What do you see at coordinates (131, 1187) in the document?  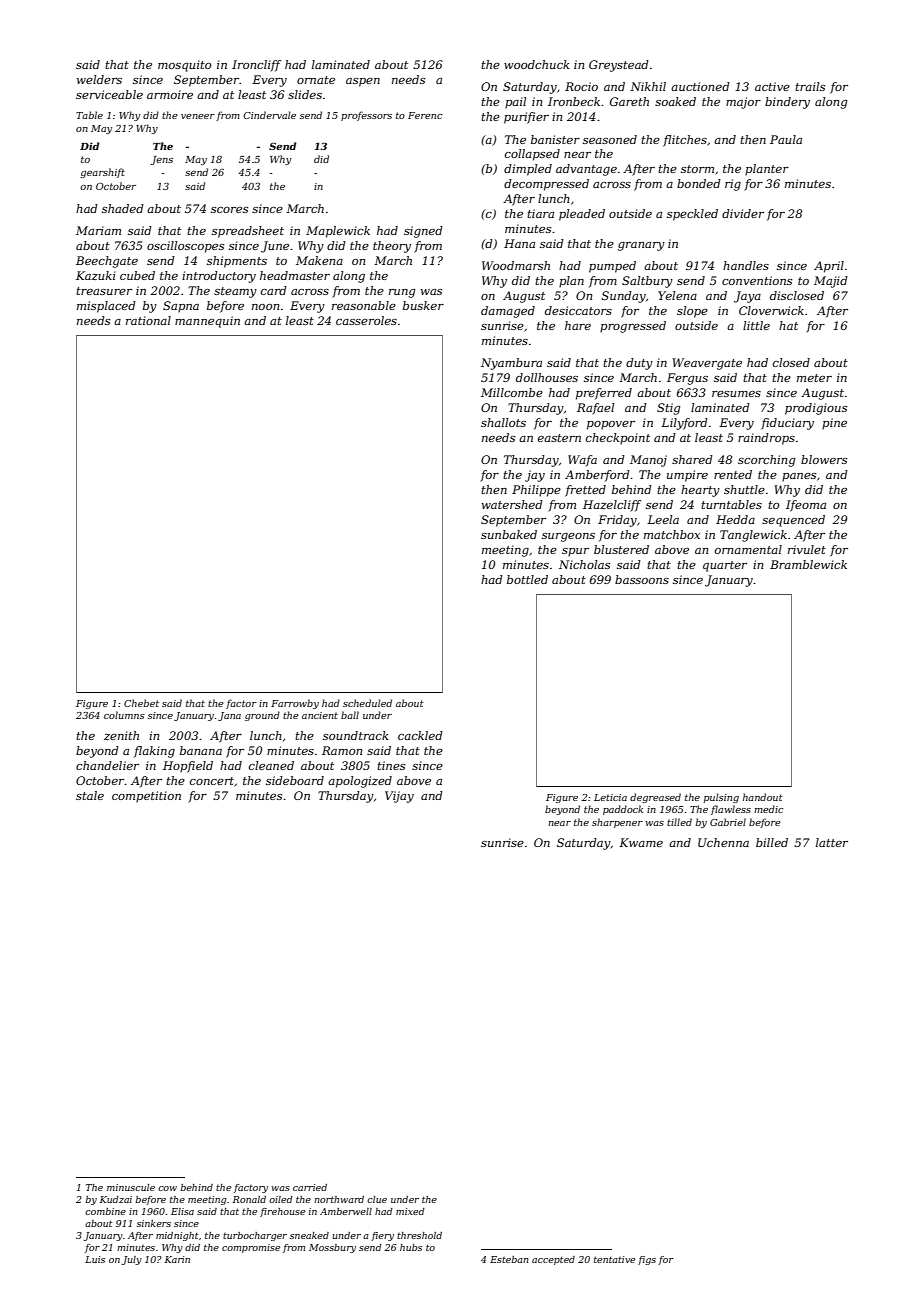 I see `minuscule` at bounding box center [131, 1187].
